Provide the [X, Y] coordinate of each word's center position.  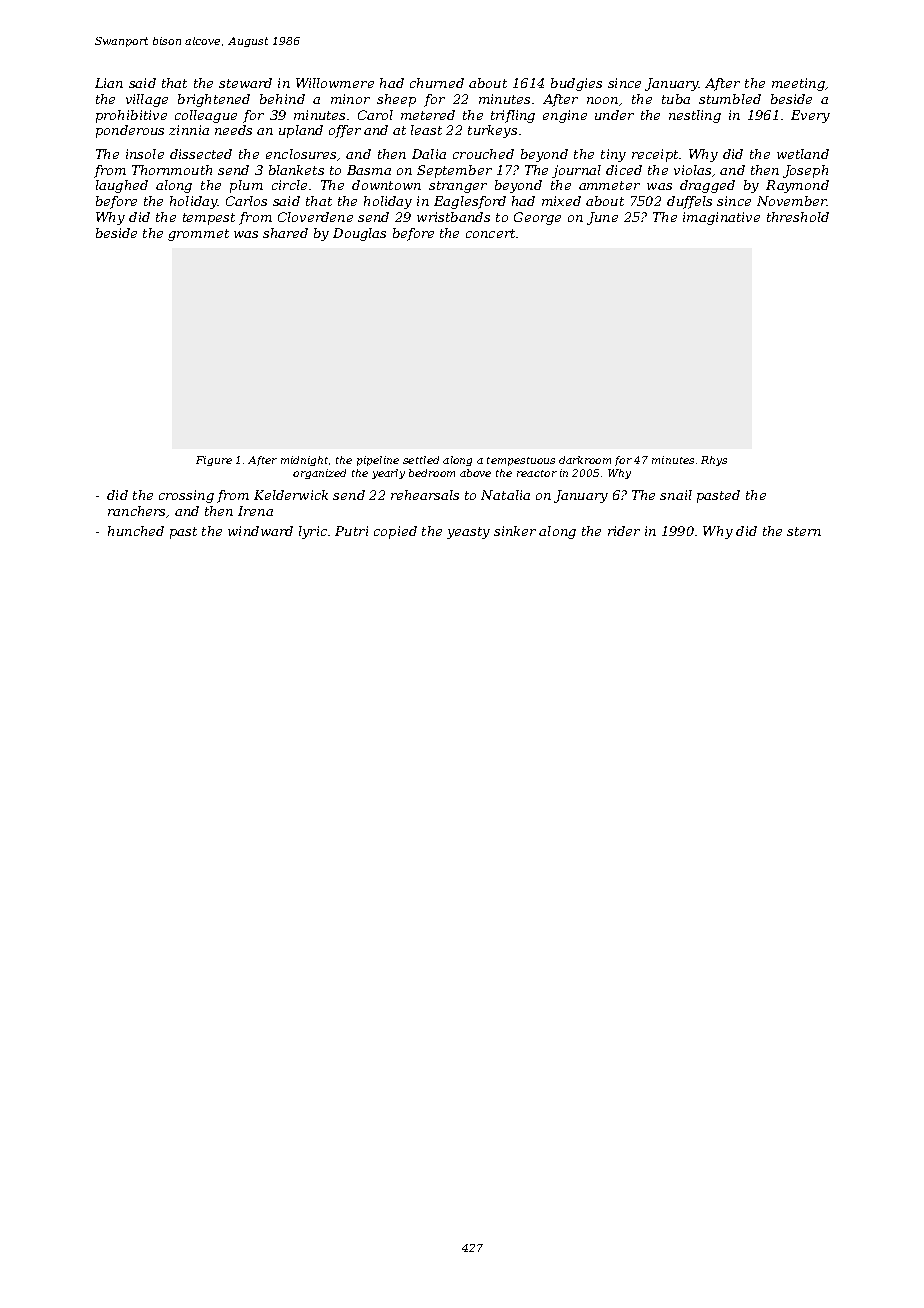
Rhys [714, 461]
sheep [396, 100]
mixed [561, 201]
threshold [798, 217]
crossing [186, 496]
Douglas [359, 234]
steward [245, 83]
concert [490, 233]
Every [810, 116]
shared [285, 233]
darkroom [585, 460]
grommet [198, 235]
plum [246, 186]
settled [421, 460]
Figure [214, 461]
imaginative [721, 218]
